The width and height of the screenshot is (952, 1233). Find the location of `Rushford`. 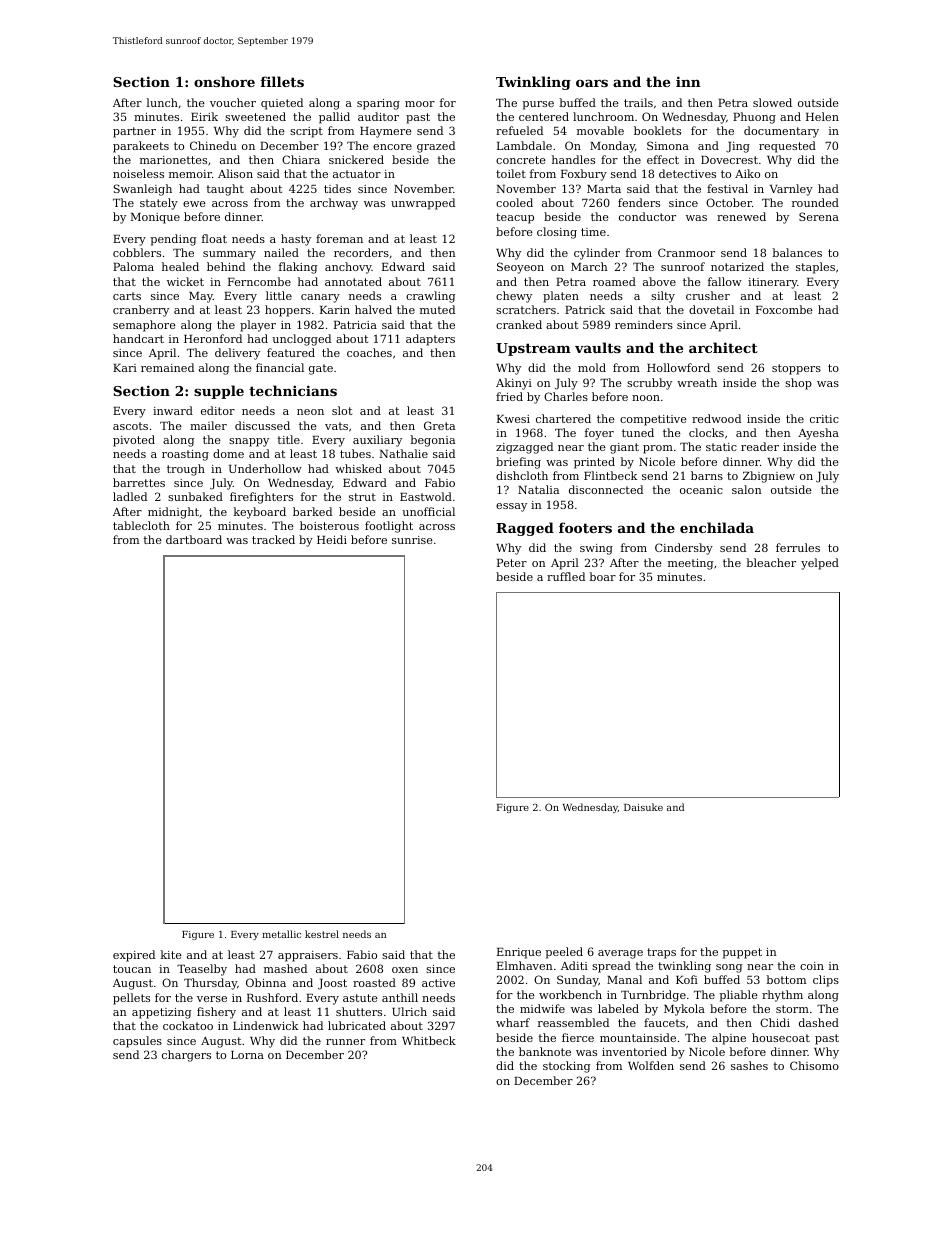

Rushford is located at coordinates (272, 997).
